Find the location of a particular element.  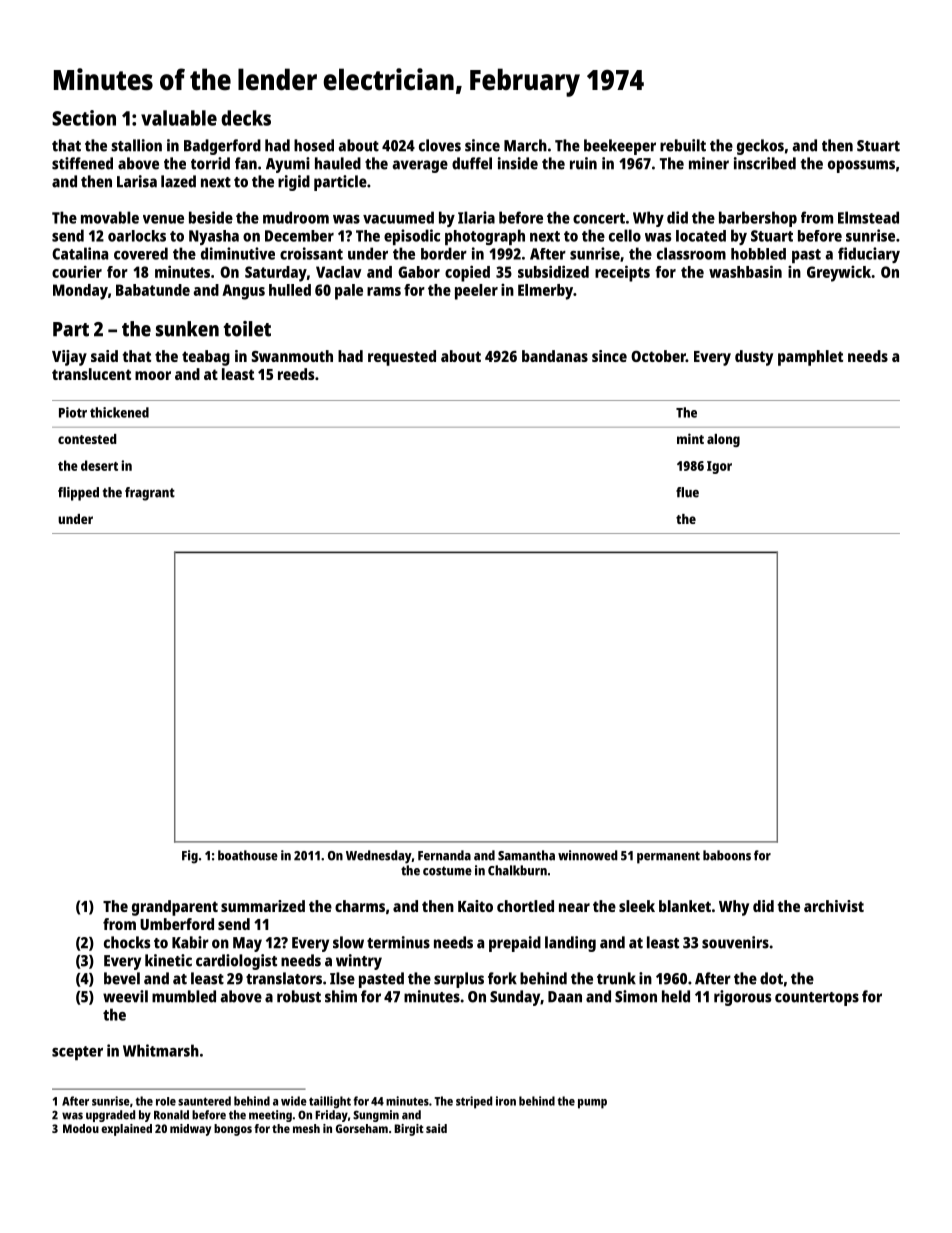

mesh is located at coordinates (306, 1128).
